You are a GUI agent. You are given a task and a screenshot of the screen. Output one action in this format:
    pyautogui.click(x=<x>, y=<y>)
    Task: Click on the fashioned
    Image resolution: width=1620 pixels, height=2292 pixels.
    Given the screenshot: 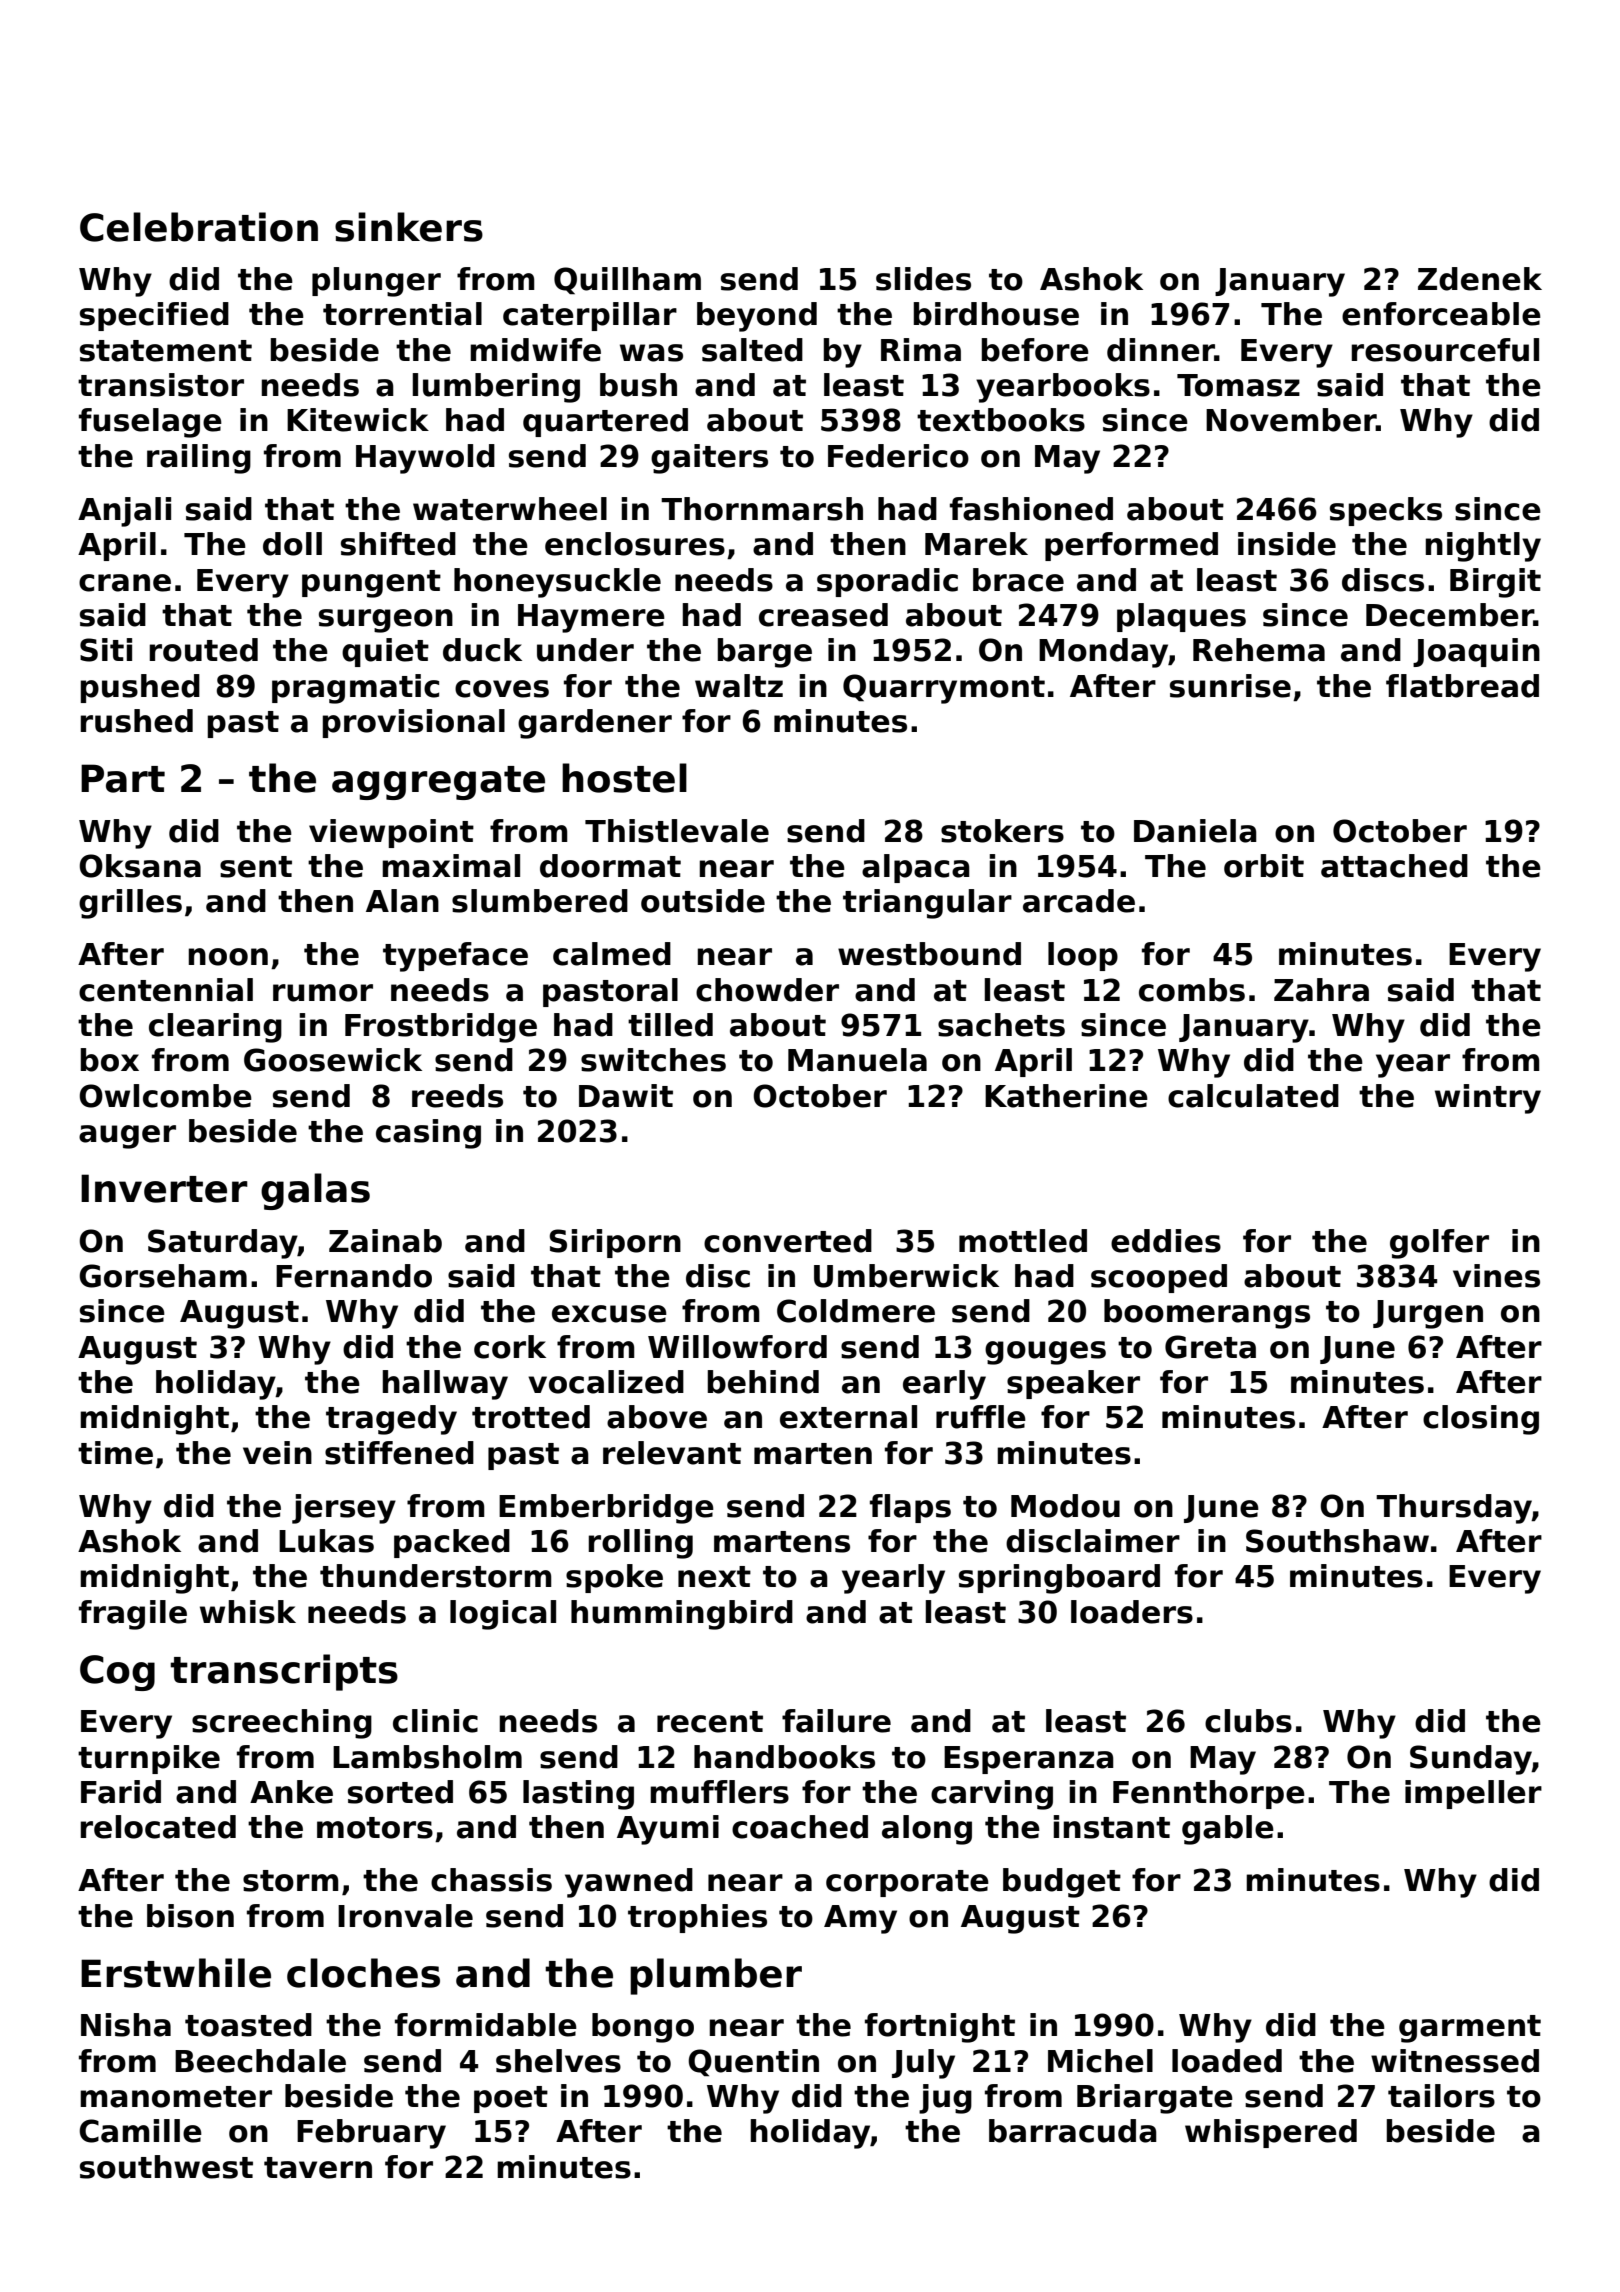 What is the action you would take?
    pyautogui.click(x=1031, y=509)
